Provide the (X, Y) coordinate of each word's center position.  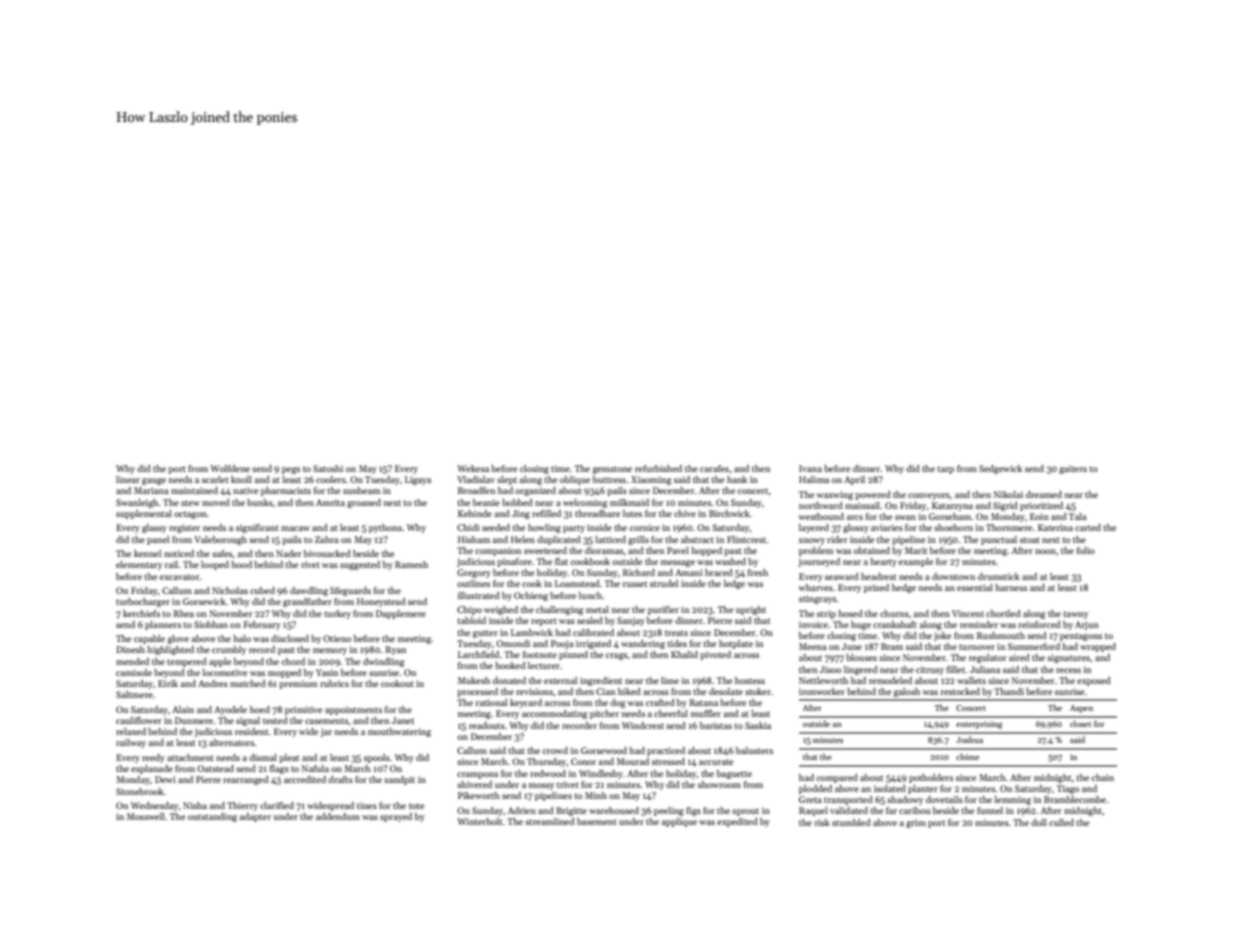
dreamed (1044, 494)
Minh (596, 795)
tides (677, 643)
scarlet (215, 479)
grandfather (307, 602)
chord (293, 661)
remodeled (890, 680)
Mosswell (146, 816)
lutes (632, 513)
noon (1045, 551)
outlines (473, 583)
